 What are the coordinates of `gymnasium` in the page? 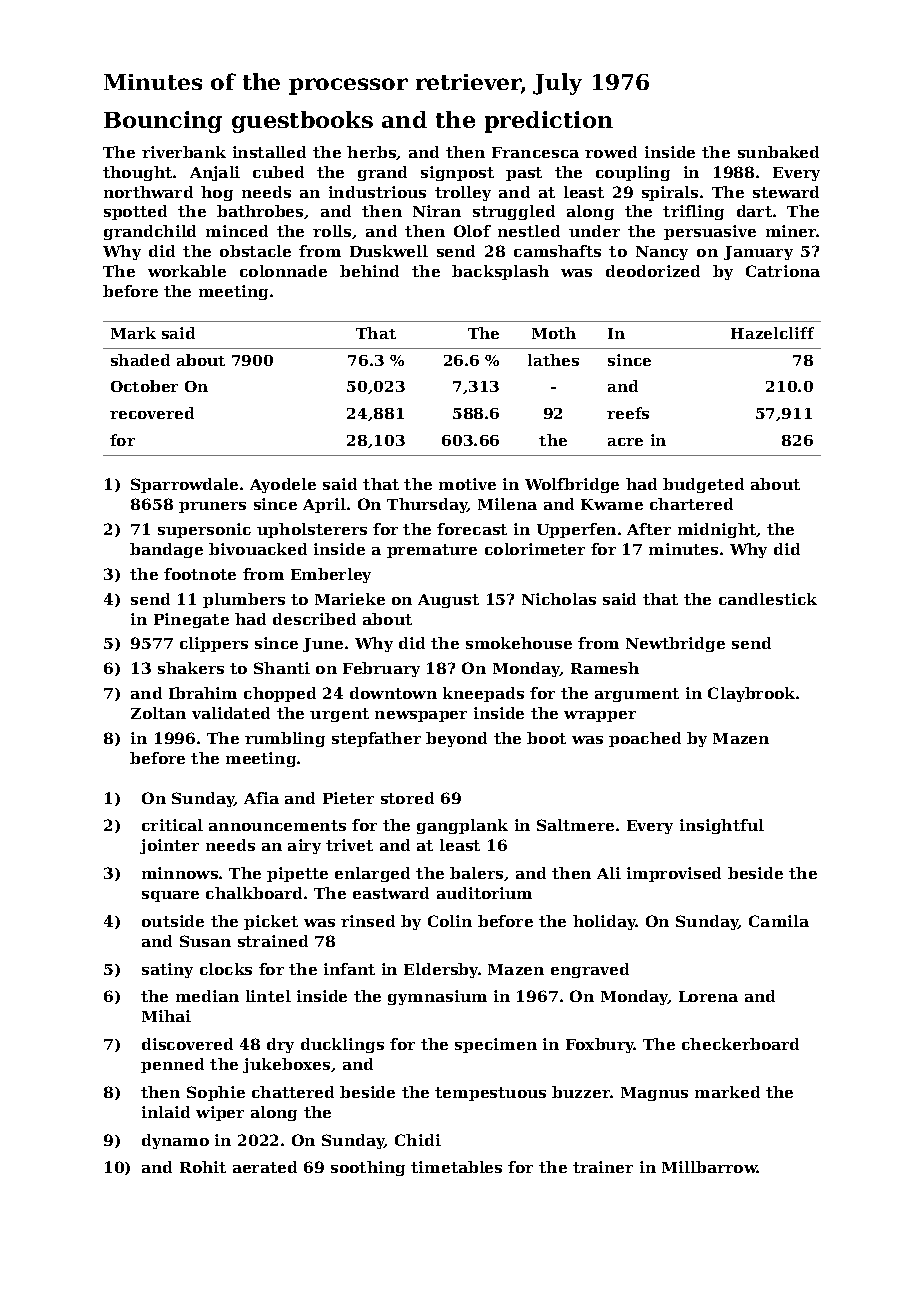 It's located at (437, 997).
